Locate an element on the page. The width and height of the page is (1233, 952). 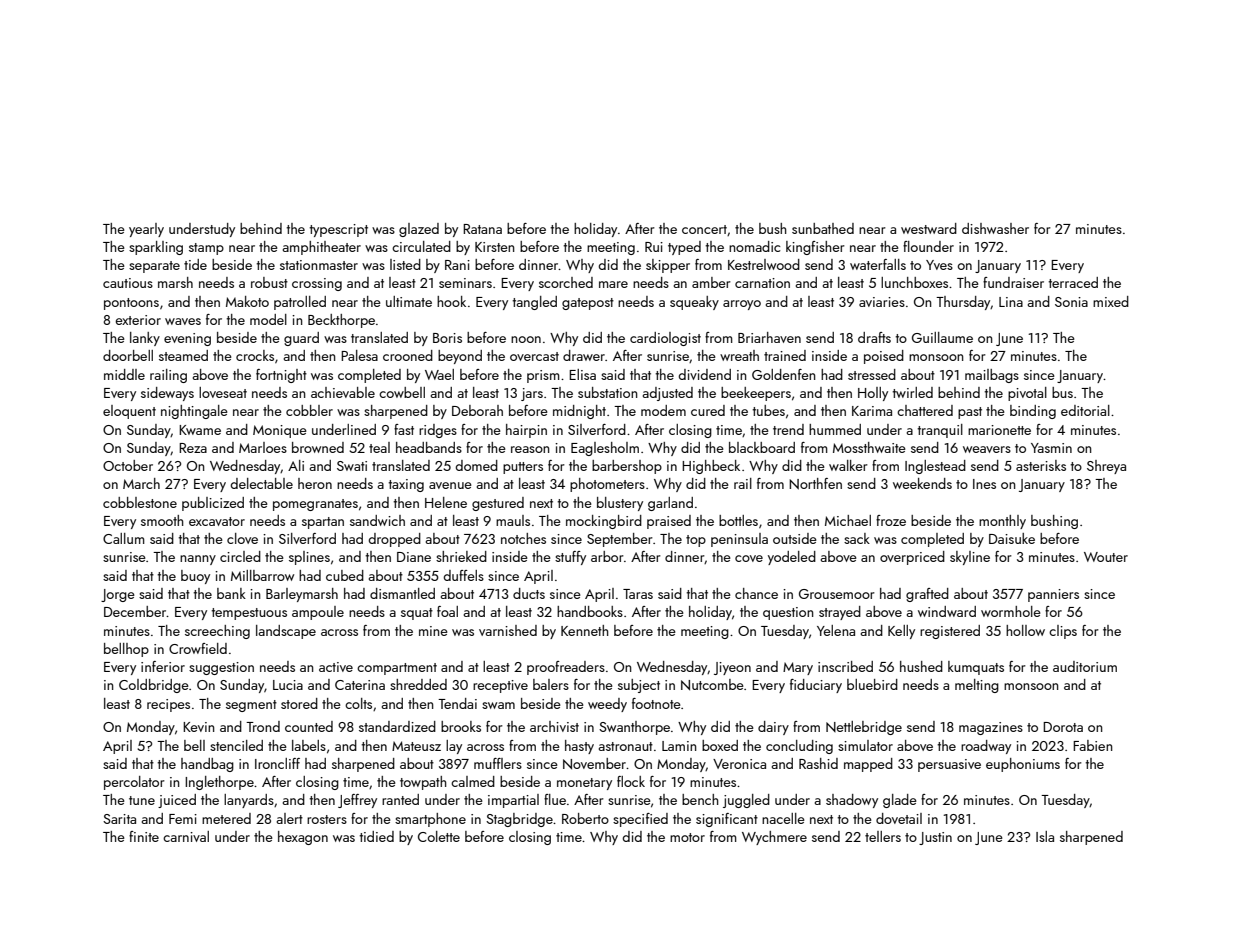
Wychmere is located at coordinates (774, 838).
